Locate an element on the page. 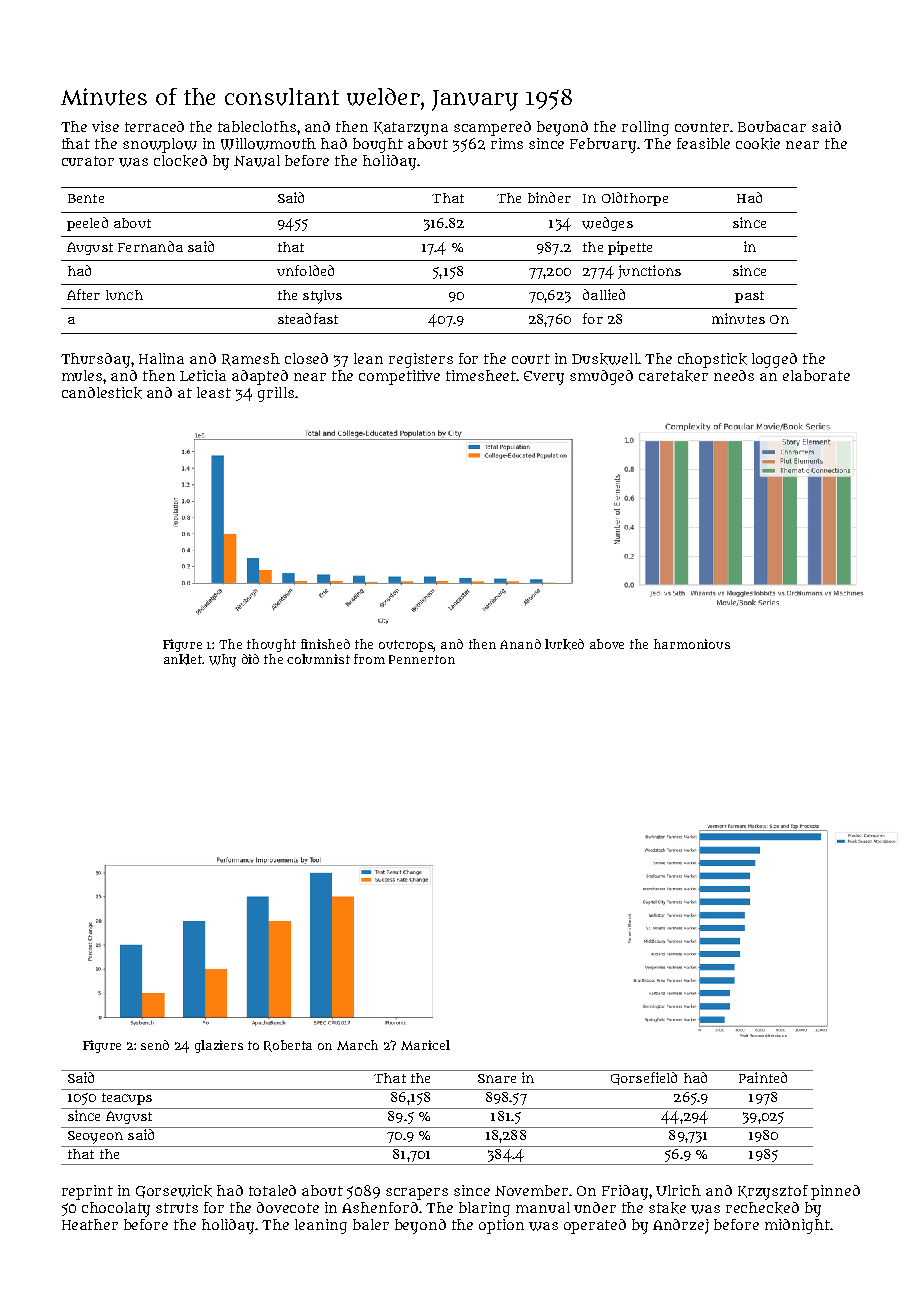 The width and height of the page is (924, 1308). logged is located at coordinates (774, 360).
